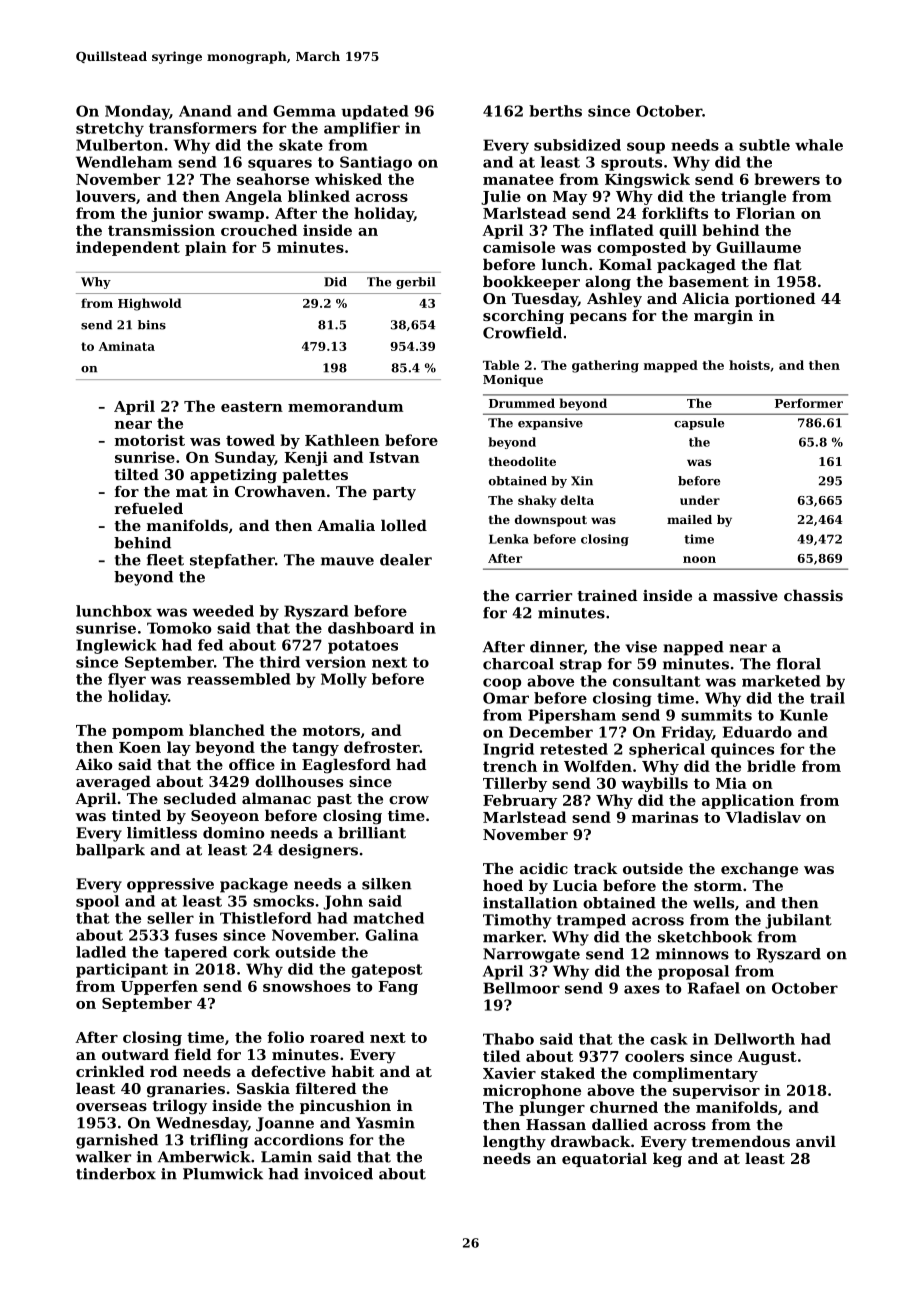 The width and height of the document is (924, 1314). What do you see at coordinates (375, 112) in the document?
I see `updated` at bounding box center [375, 112].
